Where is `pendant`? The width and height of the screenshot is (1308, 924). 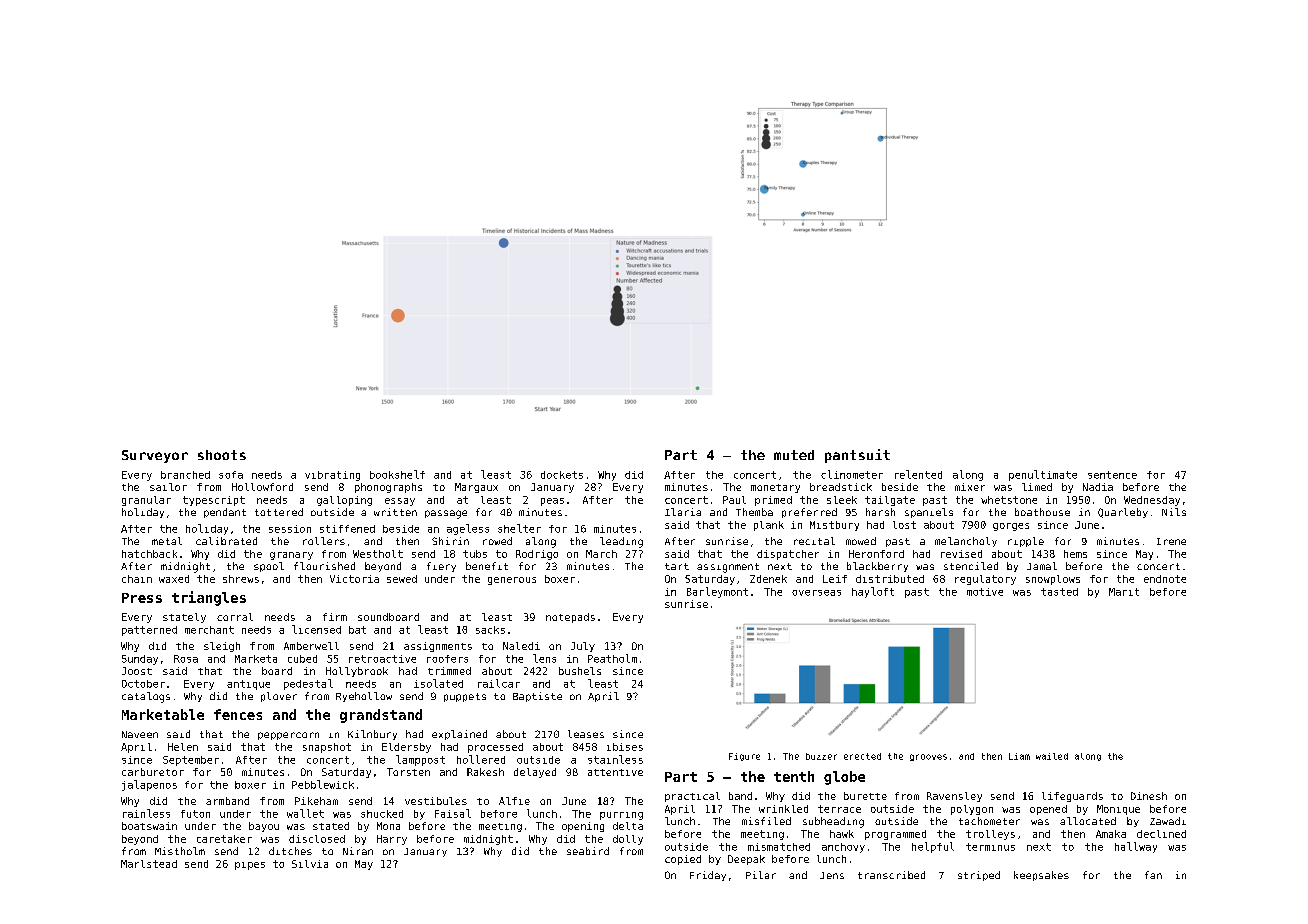 pendant is located at coordinates (225, 513).
